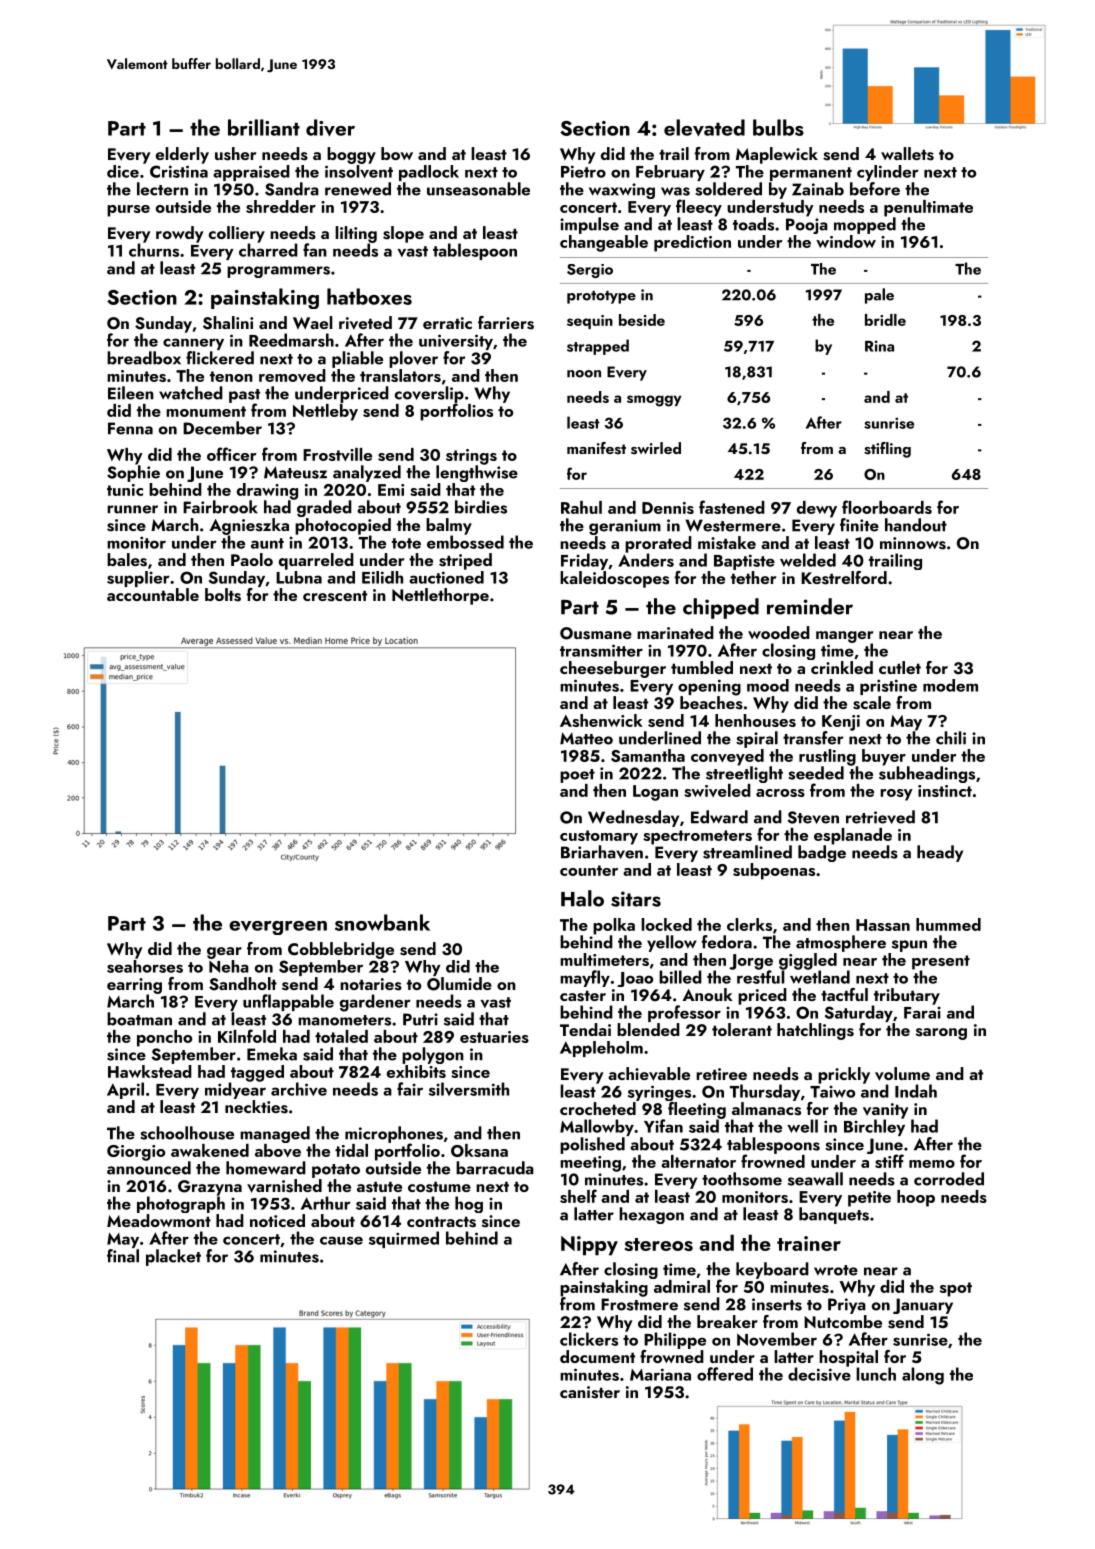 The height and width of the image is (1549, 1095). What do you see at coordinates (704, 127) in the image?
I see `elevated` at bounding box center [704, 127].
